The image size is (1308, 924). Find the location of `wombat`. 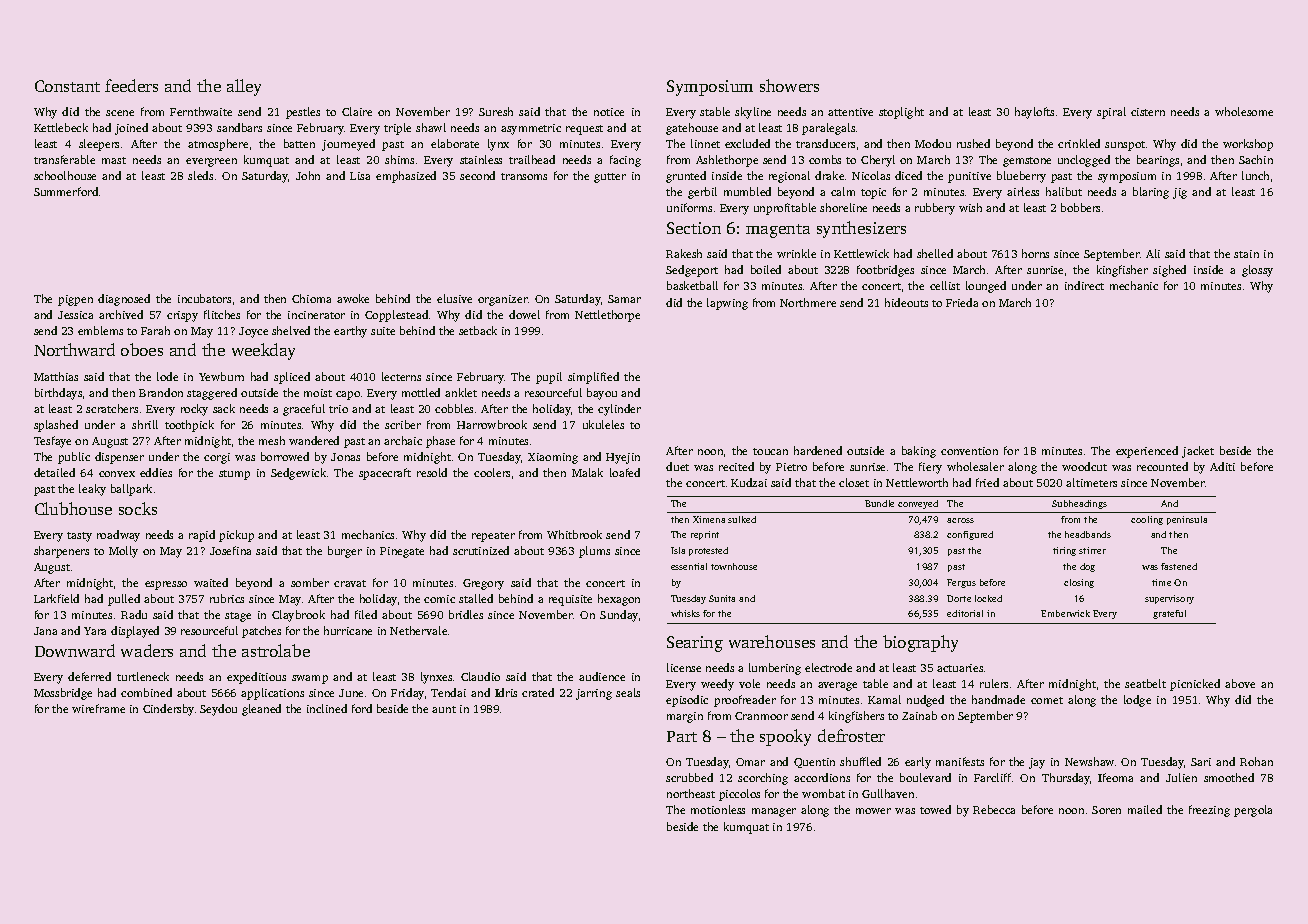

wombat is located at coordinates (823, 793).
